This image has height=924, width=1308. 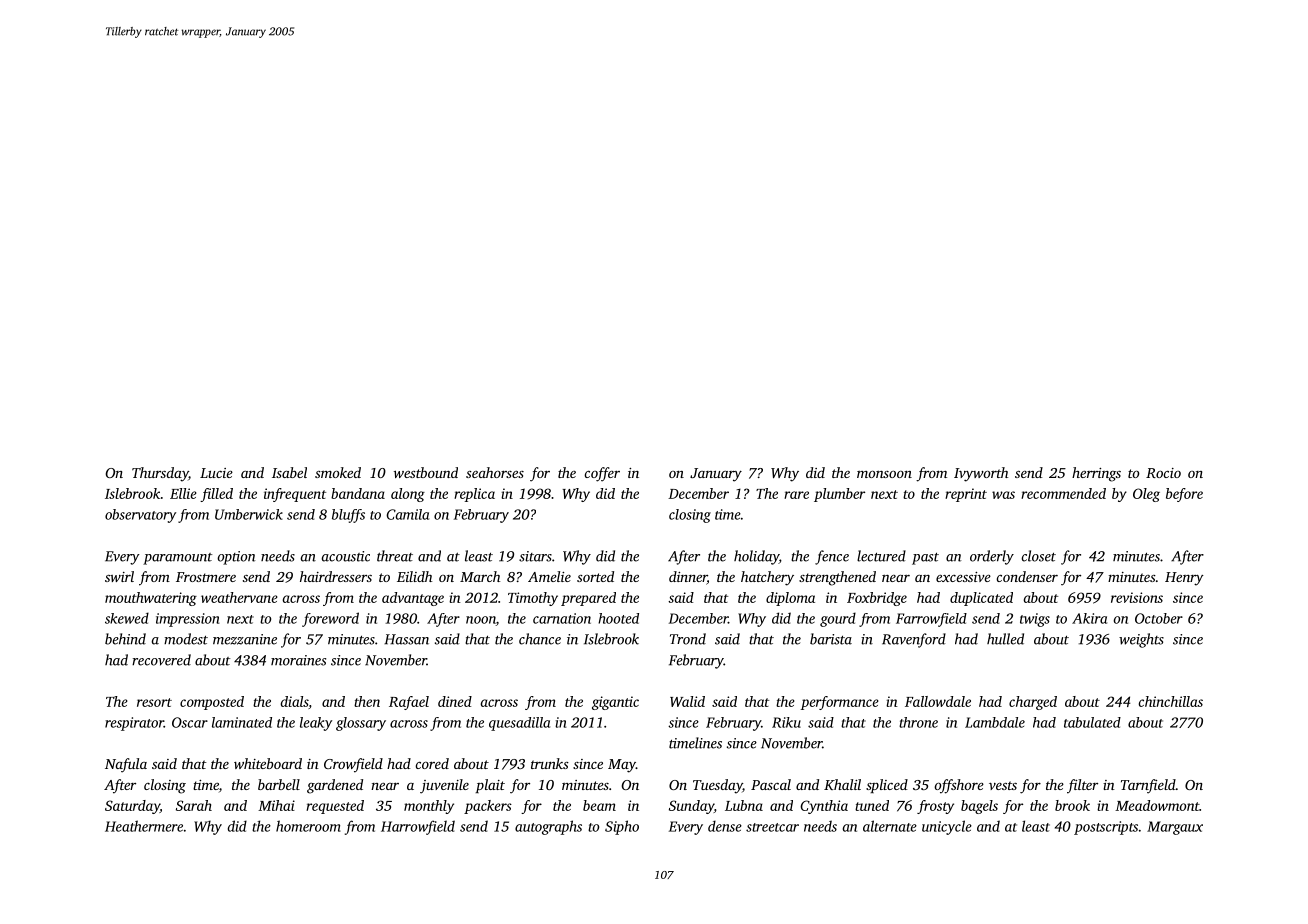 I want to click on requested, so click(x=335, y=807).
